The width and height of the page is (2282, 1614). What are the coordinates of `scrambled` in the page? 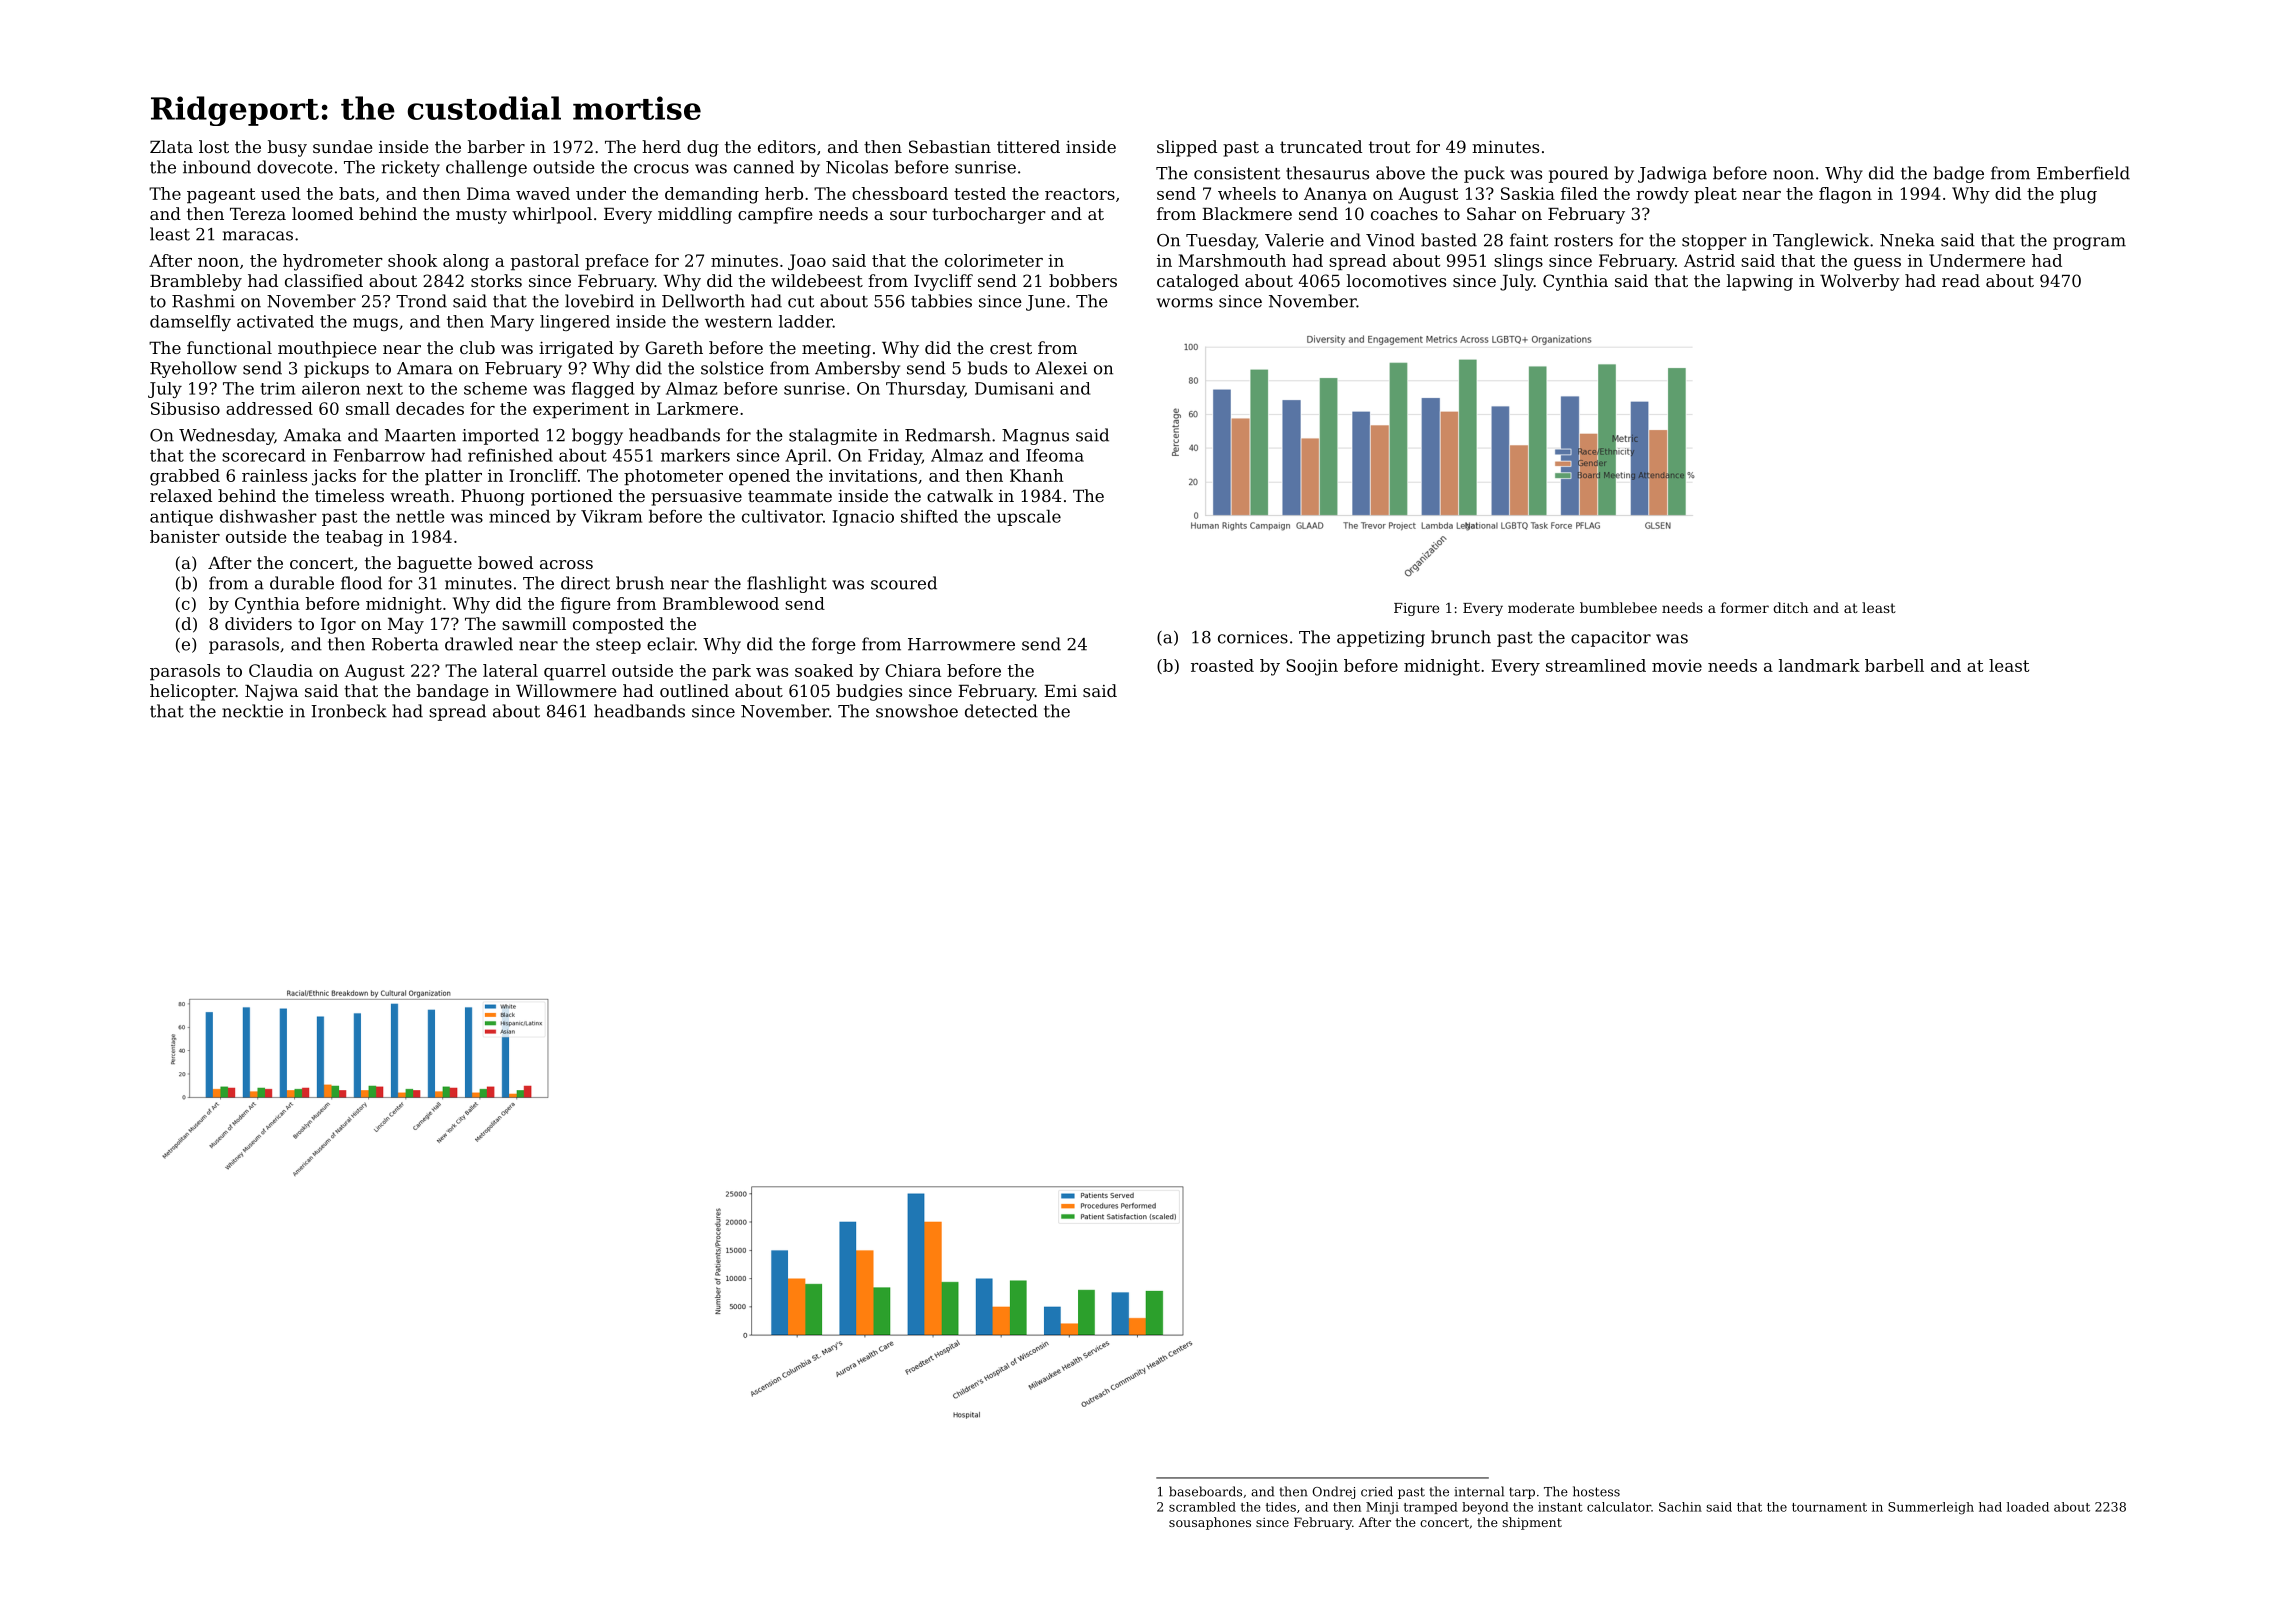 It's located at (1202, 1507).
